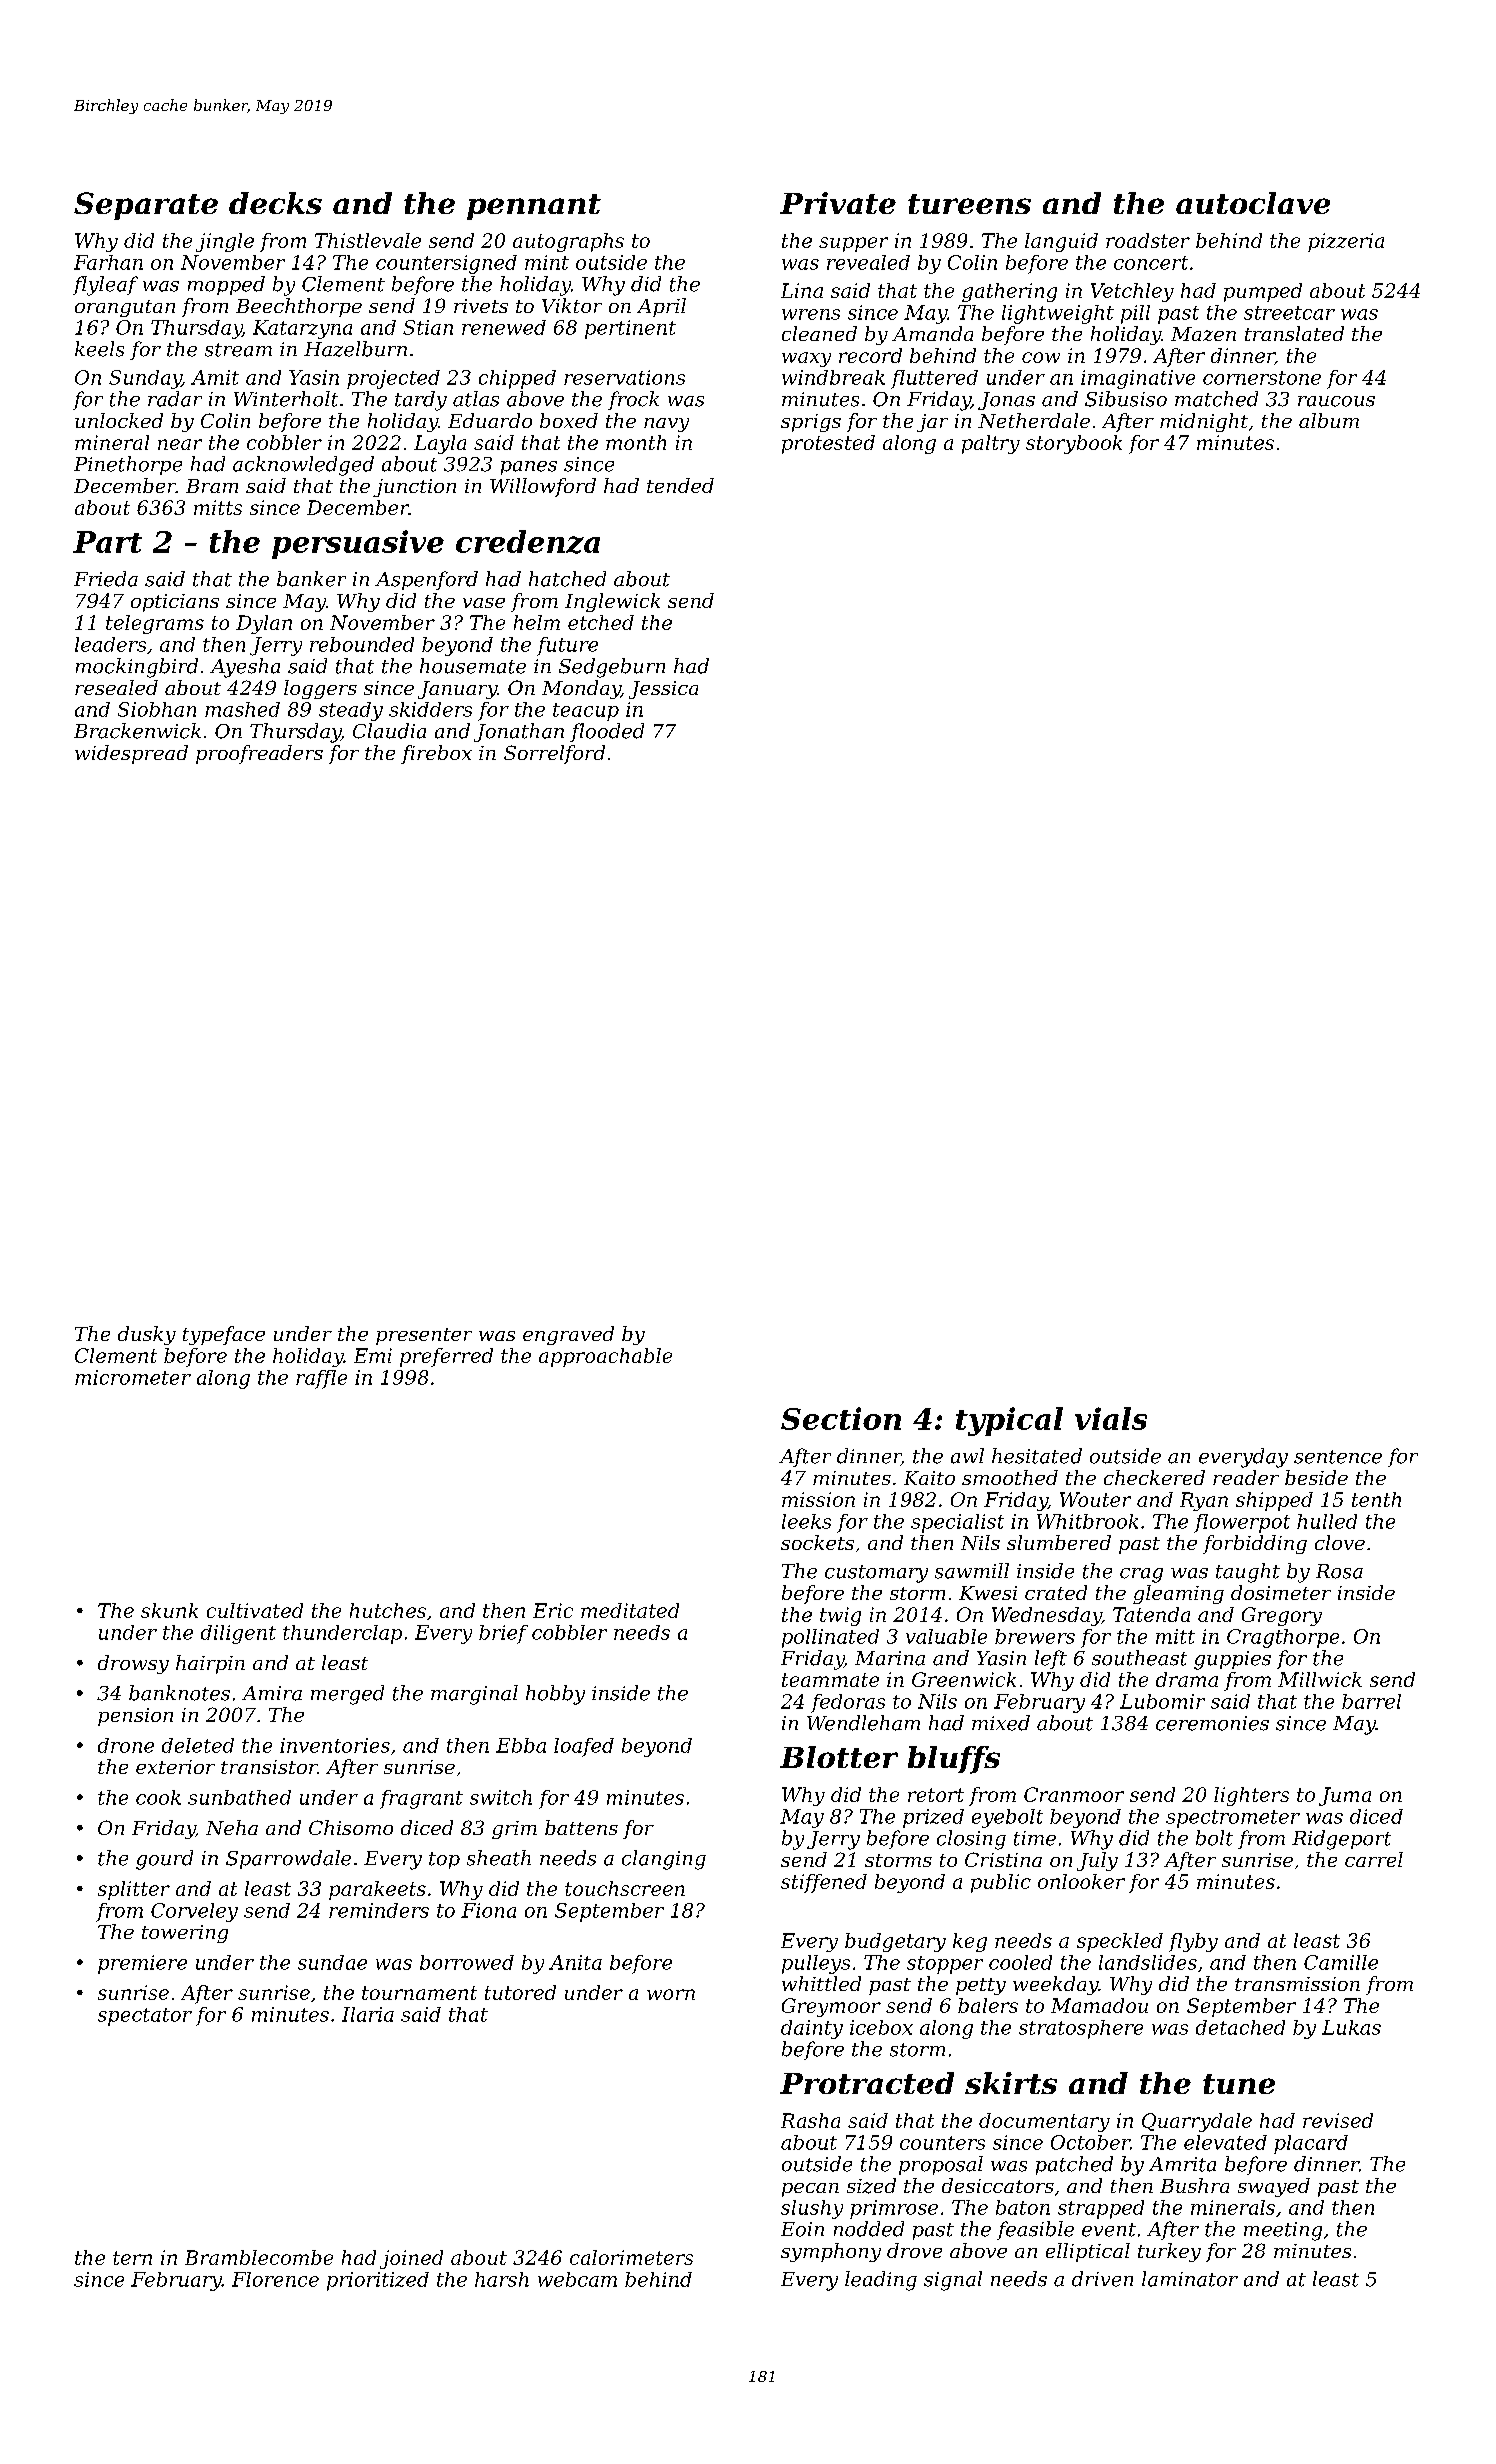 Image resolution: width=1496 pixels, height=2464 pixels. I want to click on micrometer, so click(133, 1377).
